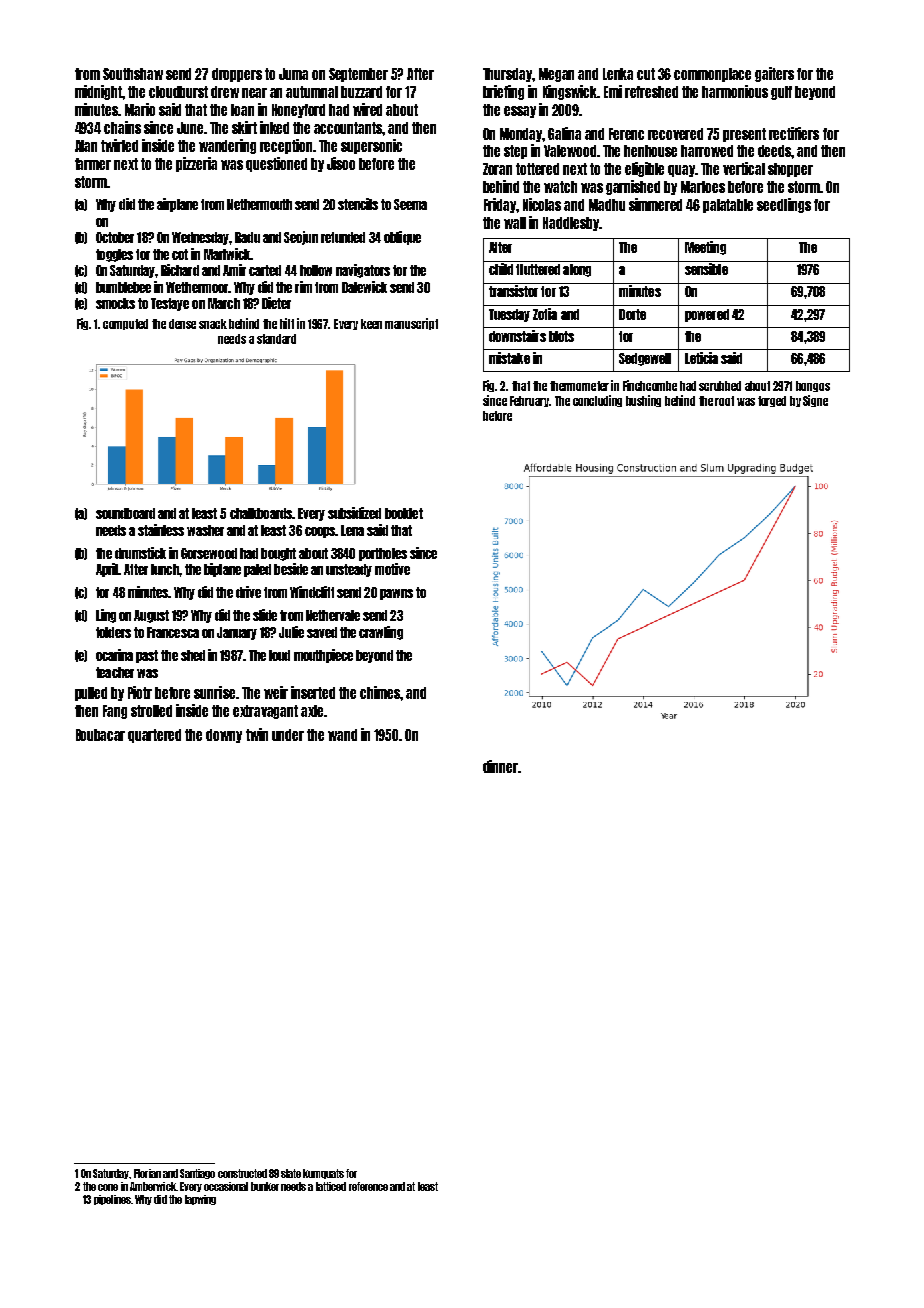 Image resolution: width=924 pixels, height=1308 pixels. I want to click on oblique, so click(402, 238).
